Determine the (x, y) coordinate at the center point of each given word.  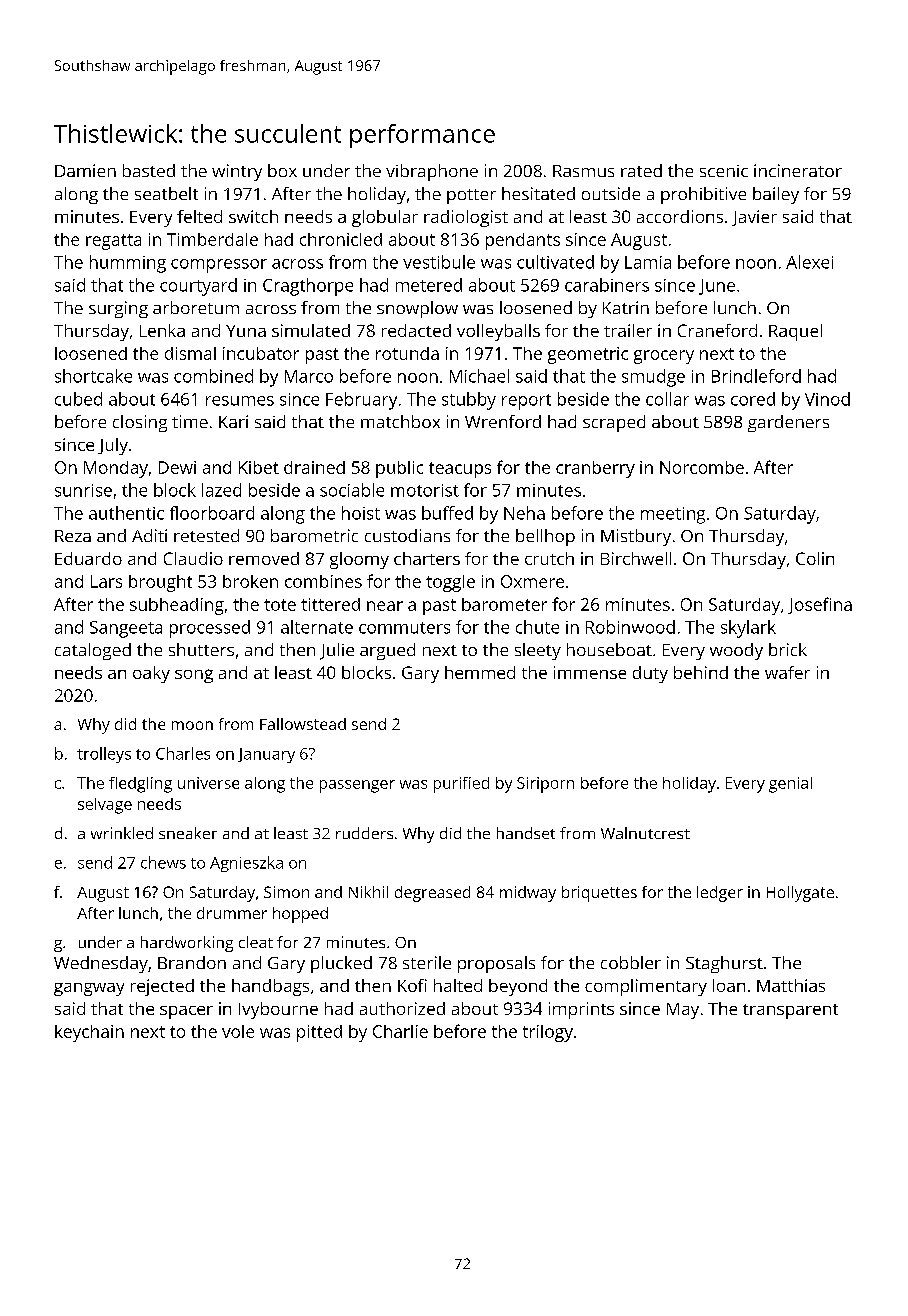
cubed (78, 399)
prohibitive (703, 195)
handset (526, 833)
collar (667, 399)
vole (238, 1031)
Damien (85, 170)
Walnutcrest (645, 833)
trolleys (104, 755)
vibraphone (432, 172)
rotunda (407, 353)
